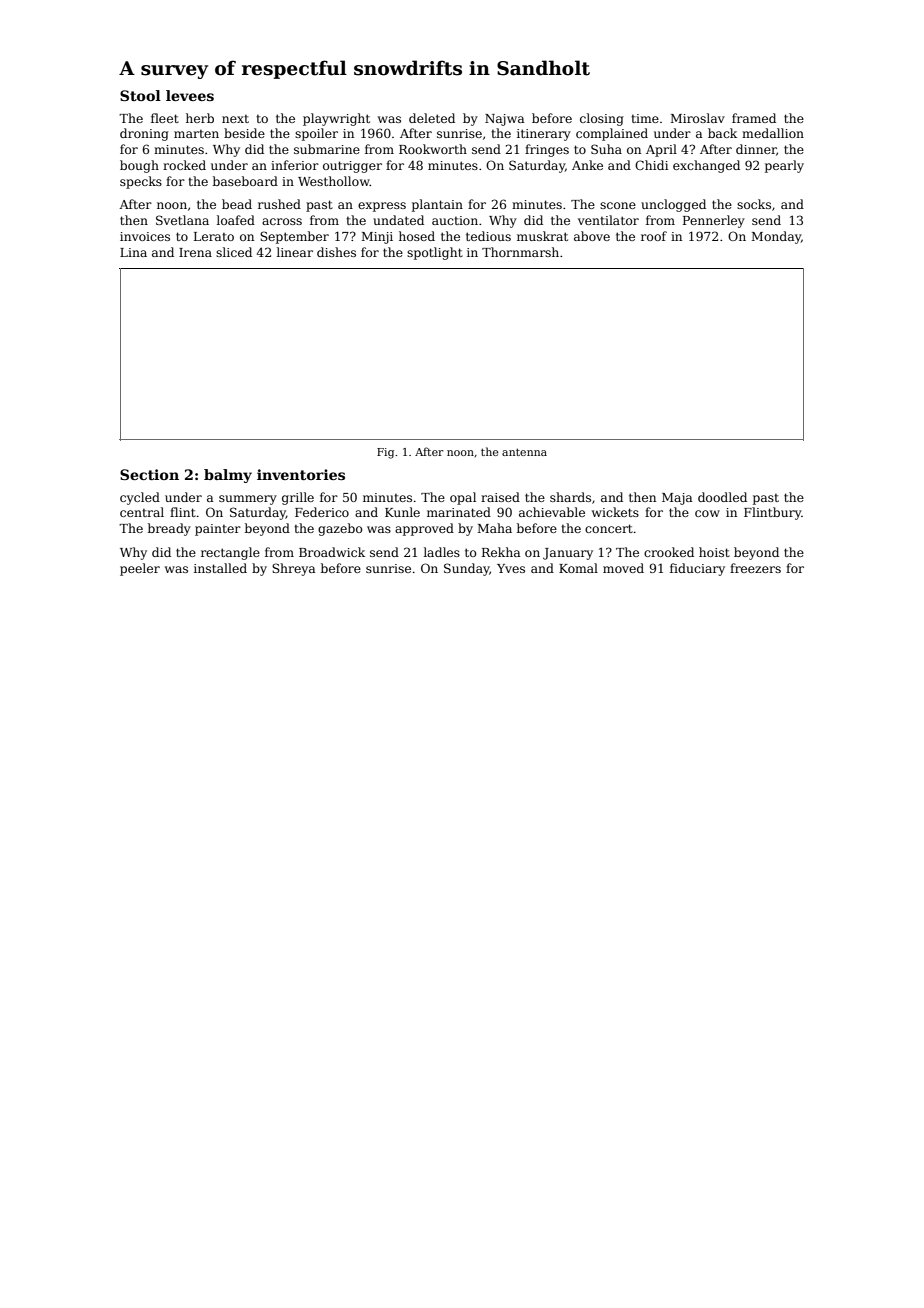  Describe the element at coordinates (524, 452) in the image. I see `antenna` at that location.
